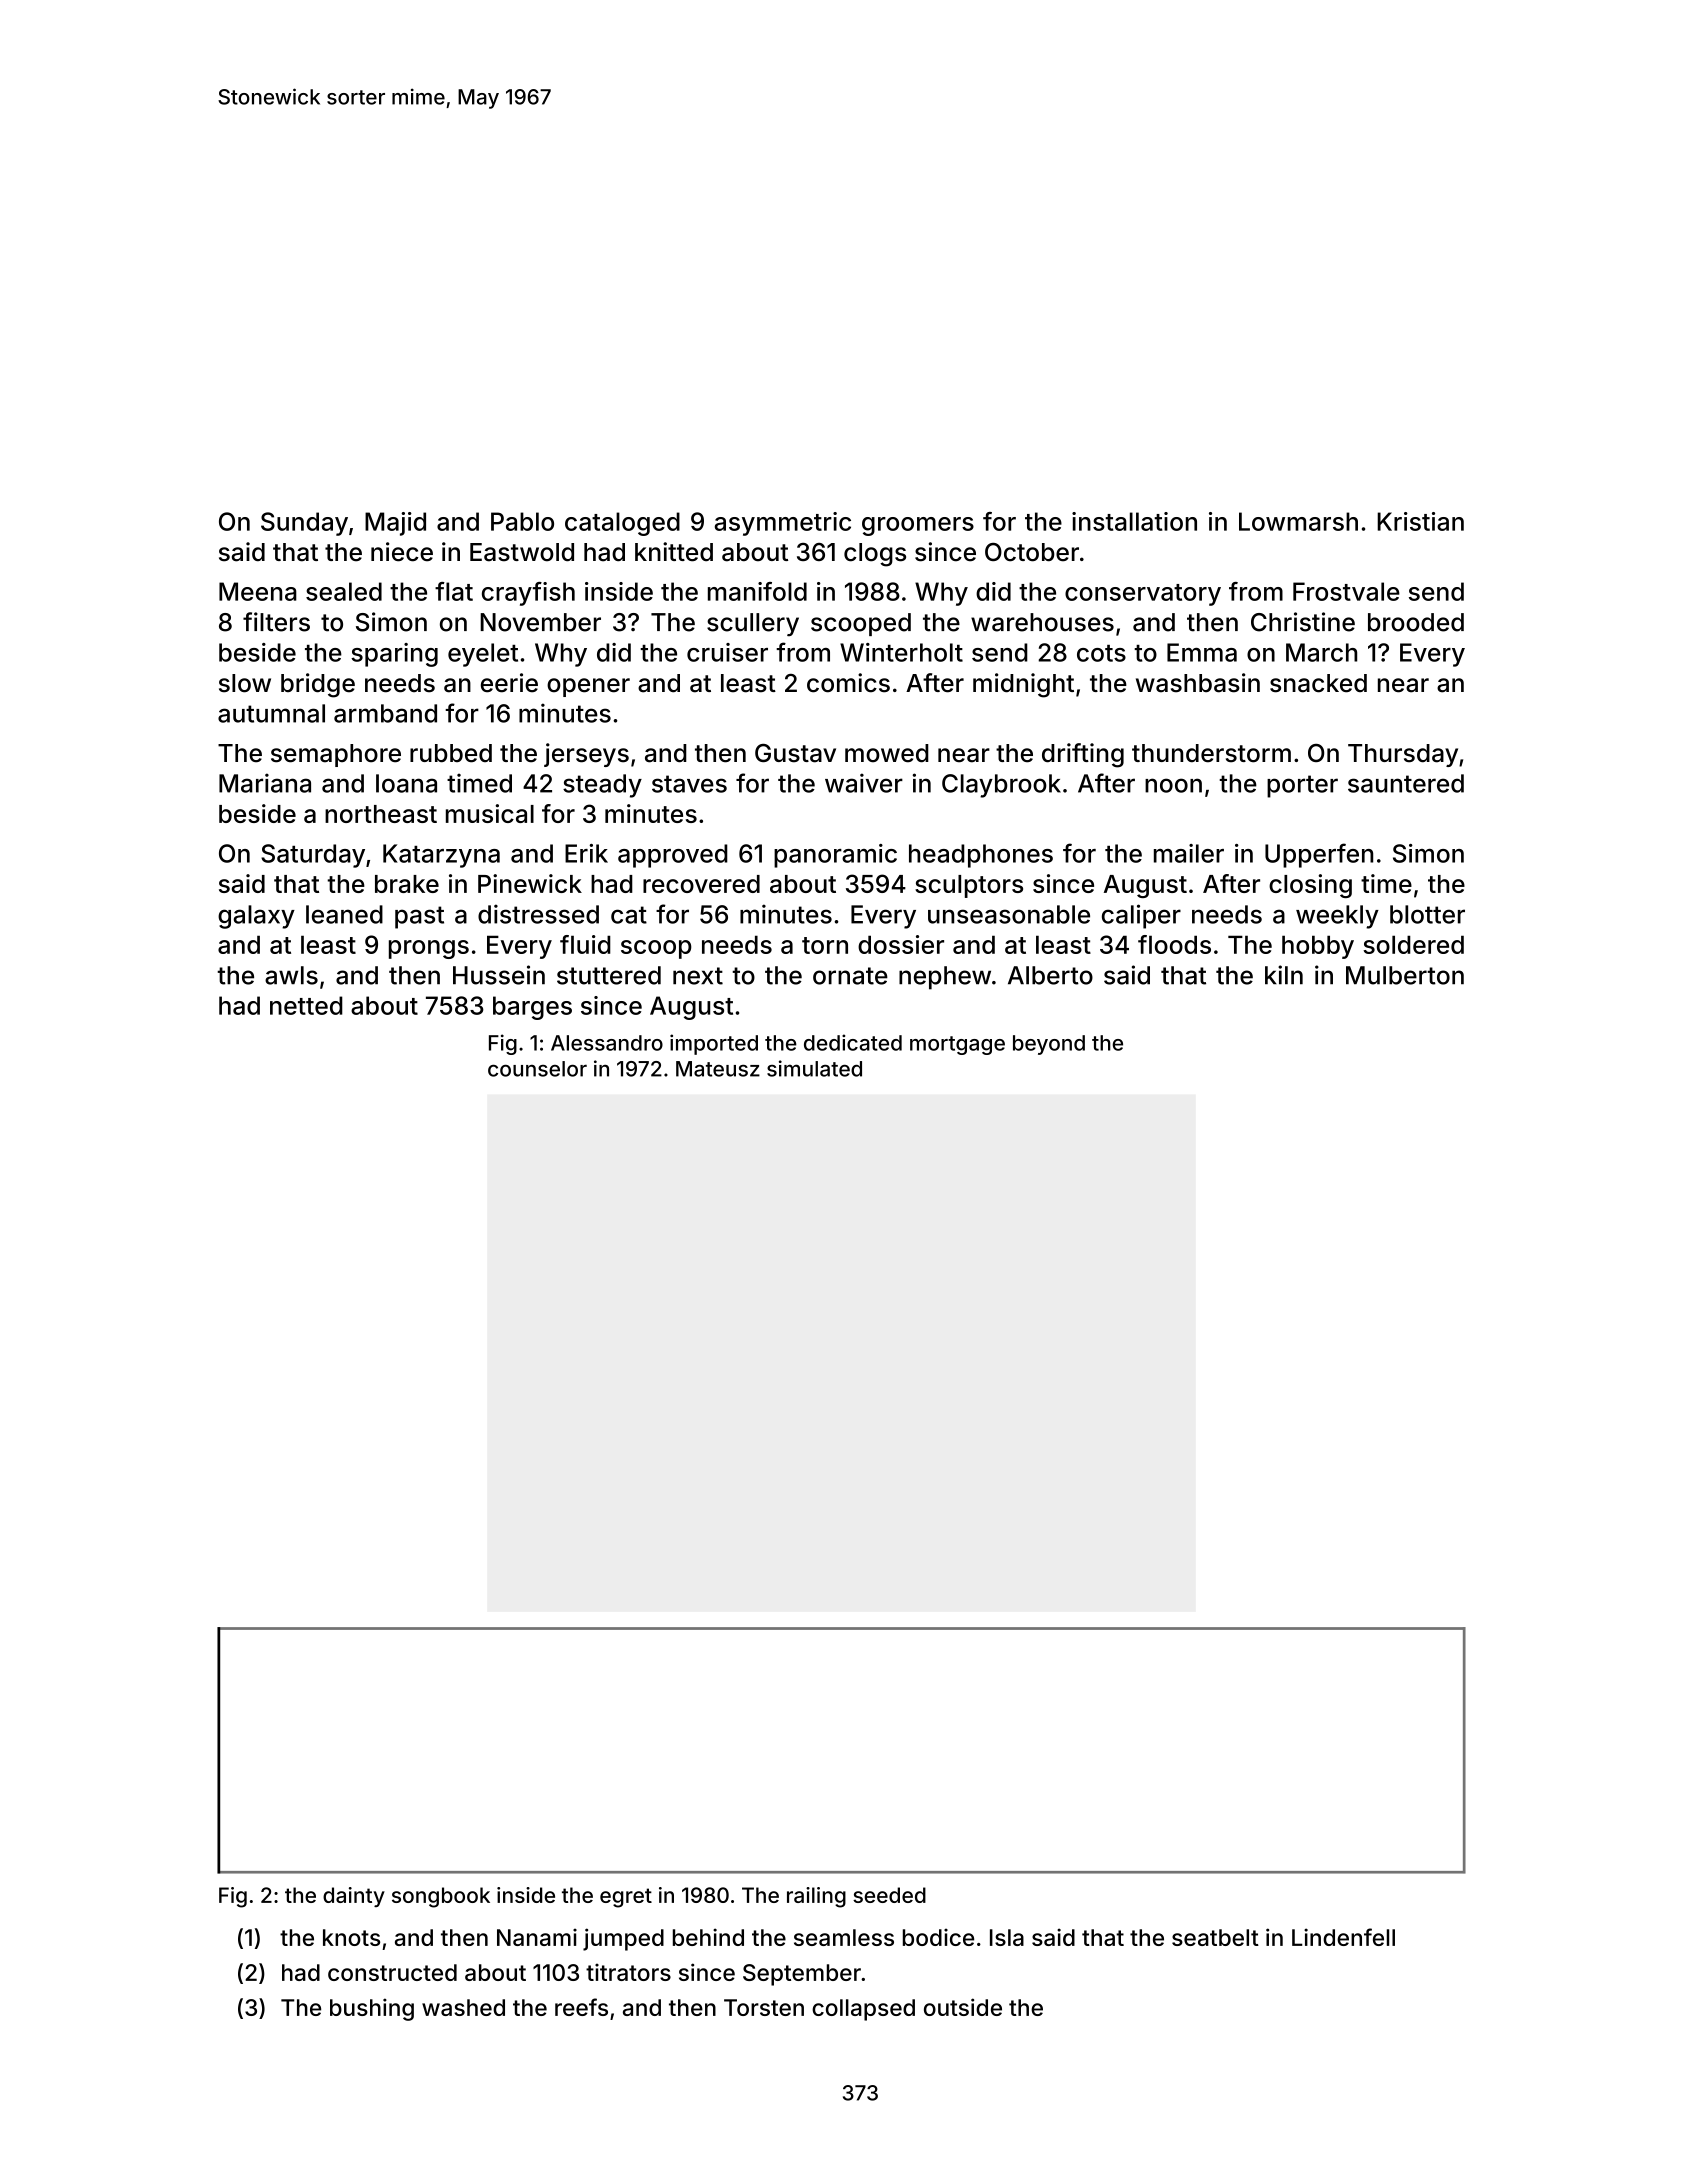 Image resolution: width=1683 pixels, height=2178 pixels. What do you see at coordinates (1343, 1937) in the image?
I see `Lindenfell` at bounding box center [1343, 1937].
